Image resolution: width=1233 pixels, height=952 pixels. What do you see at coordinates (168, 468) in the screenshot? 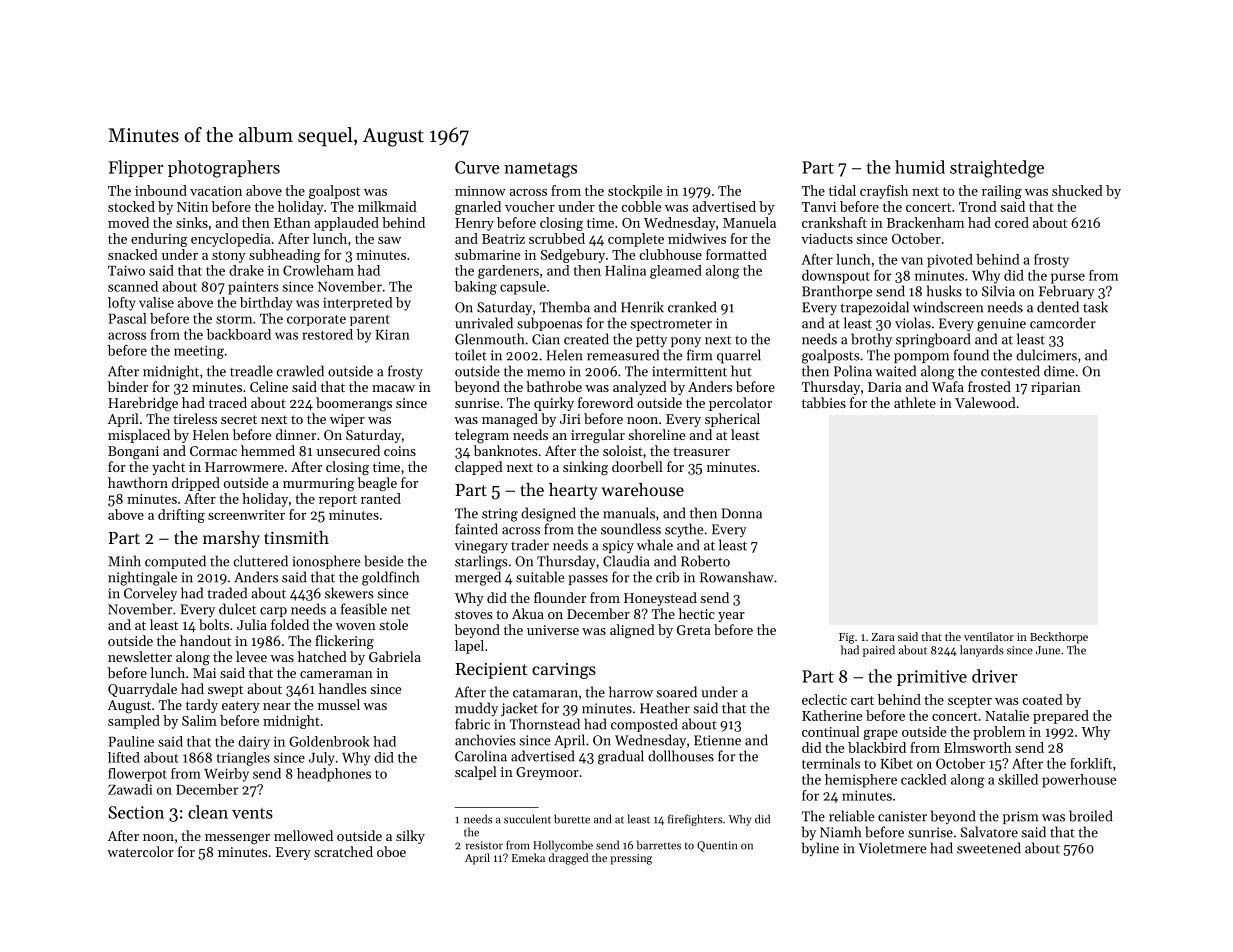
I see `yacht` at bounding box center [168, 468].
